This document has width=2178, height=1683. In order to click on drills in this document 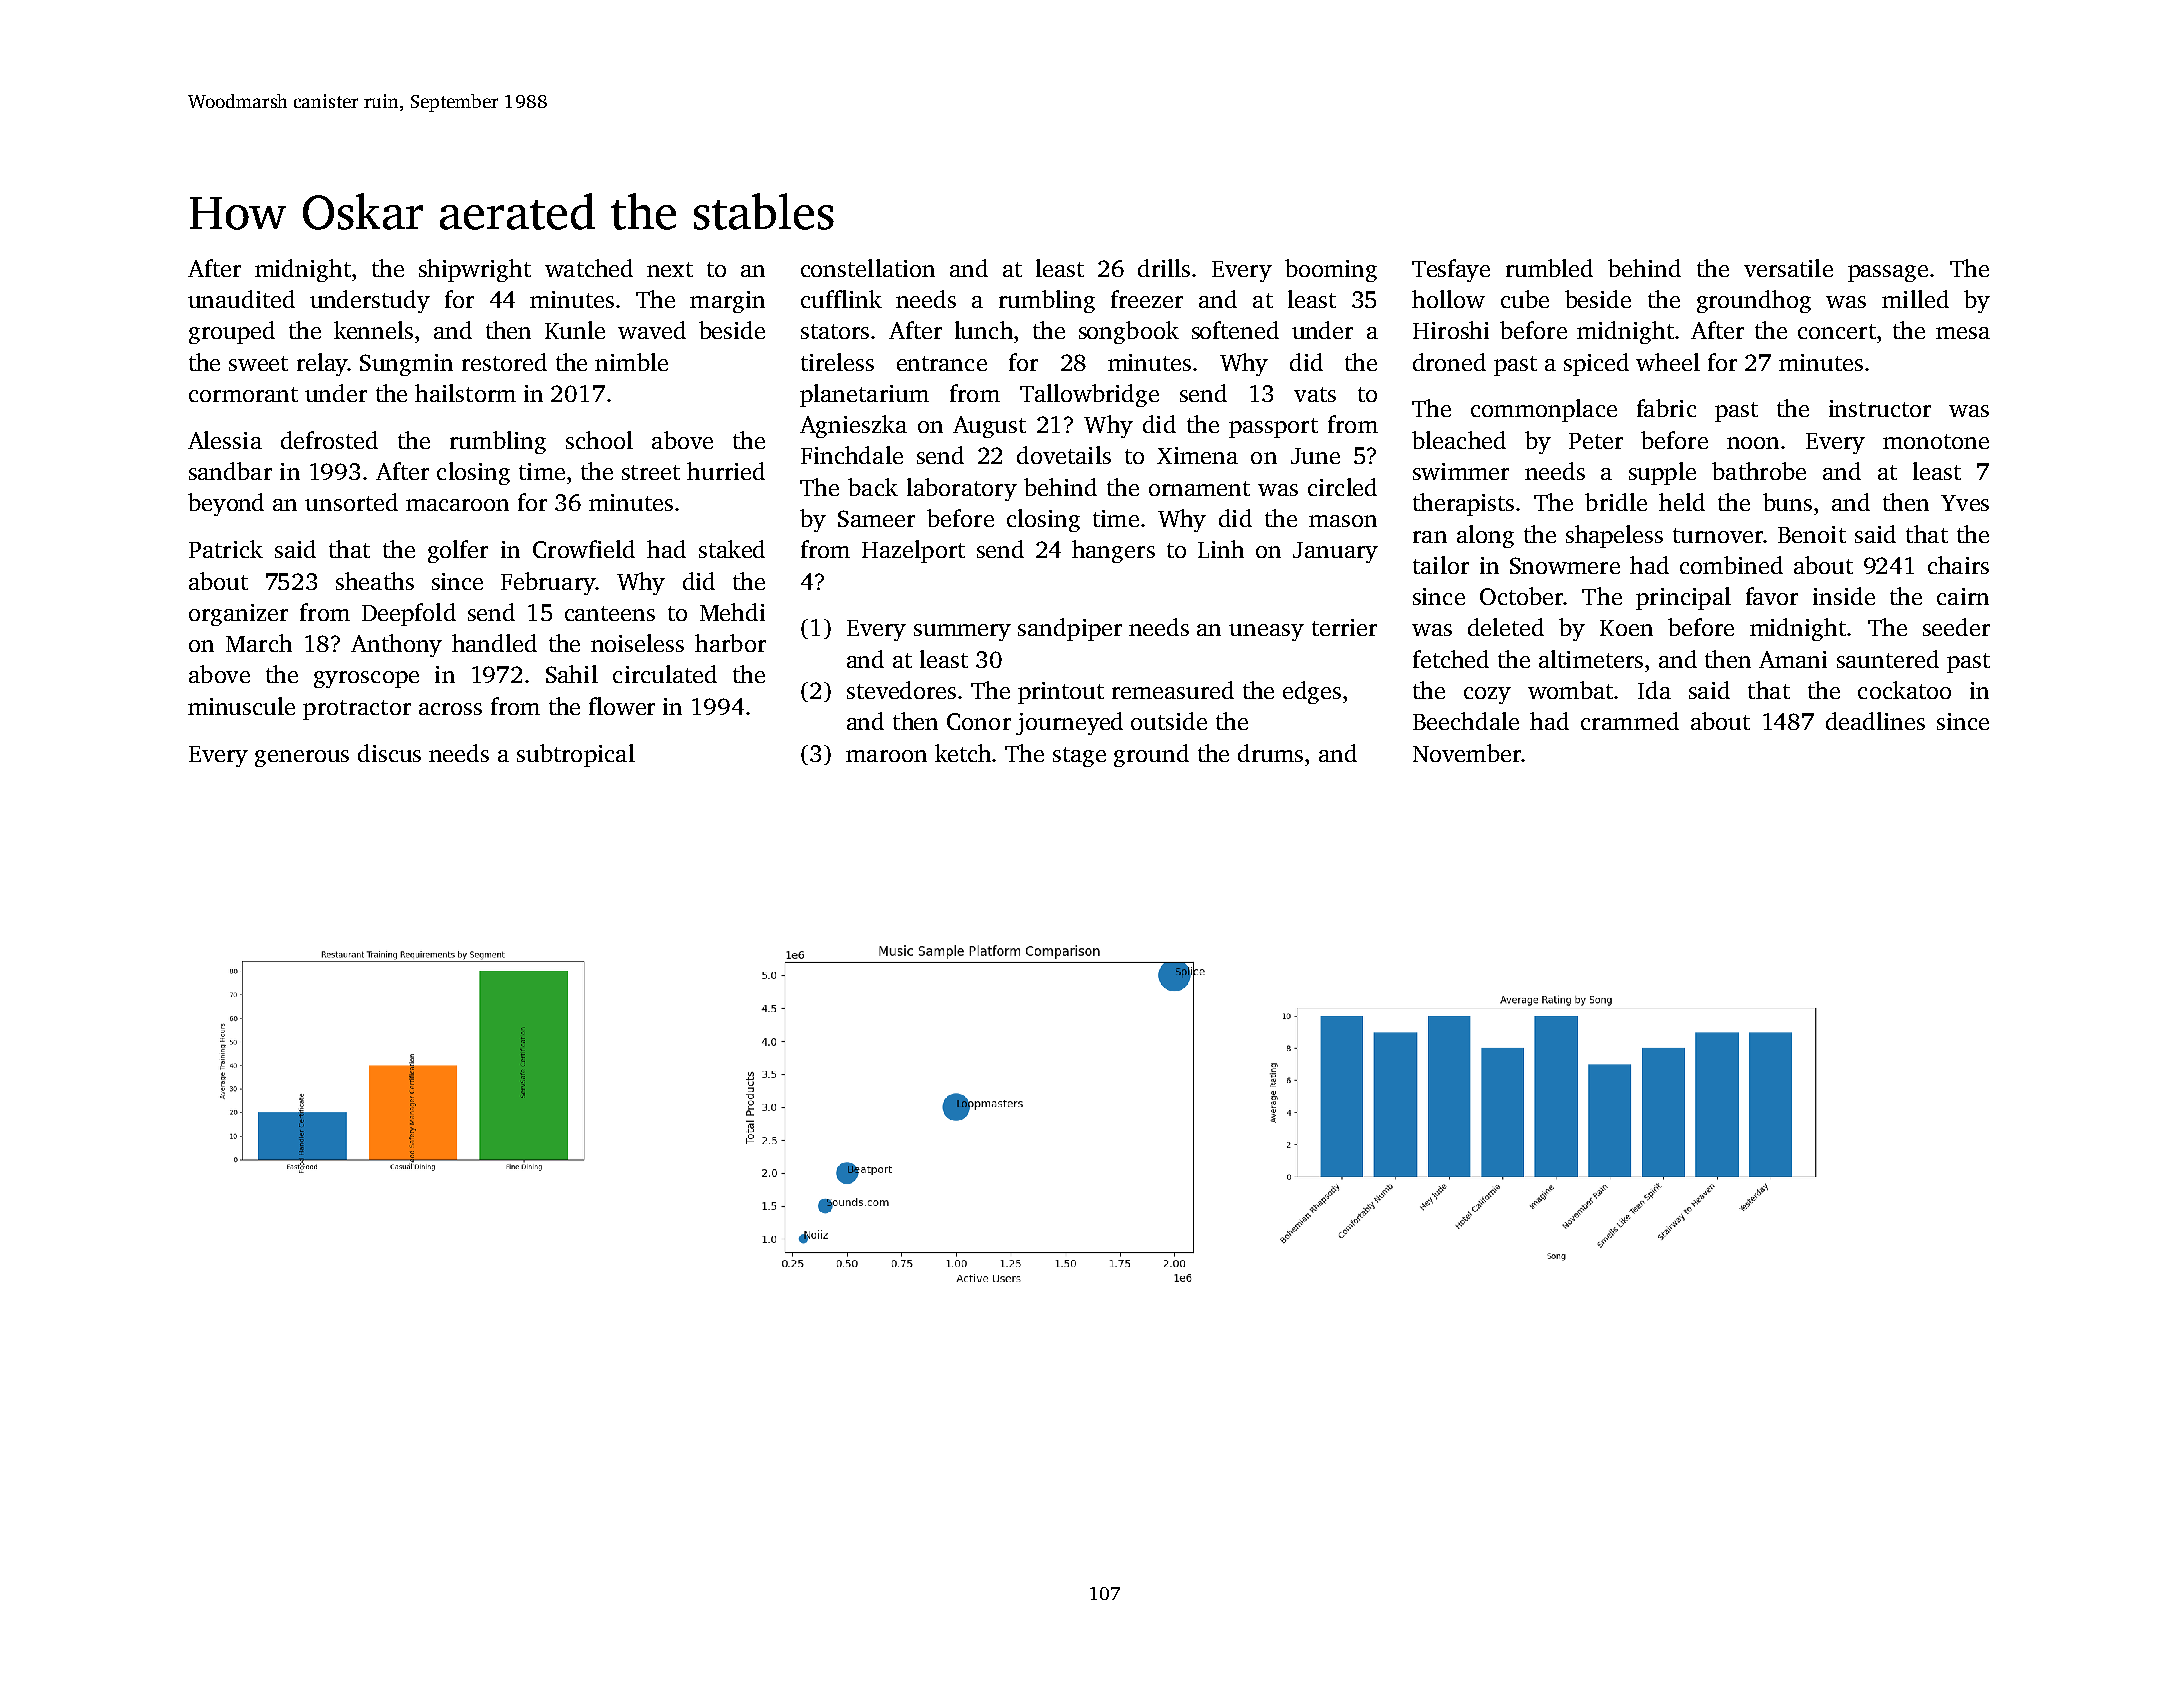, I will do `click(1164, 268)`.
